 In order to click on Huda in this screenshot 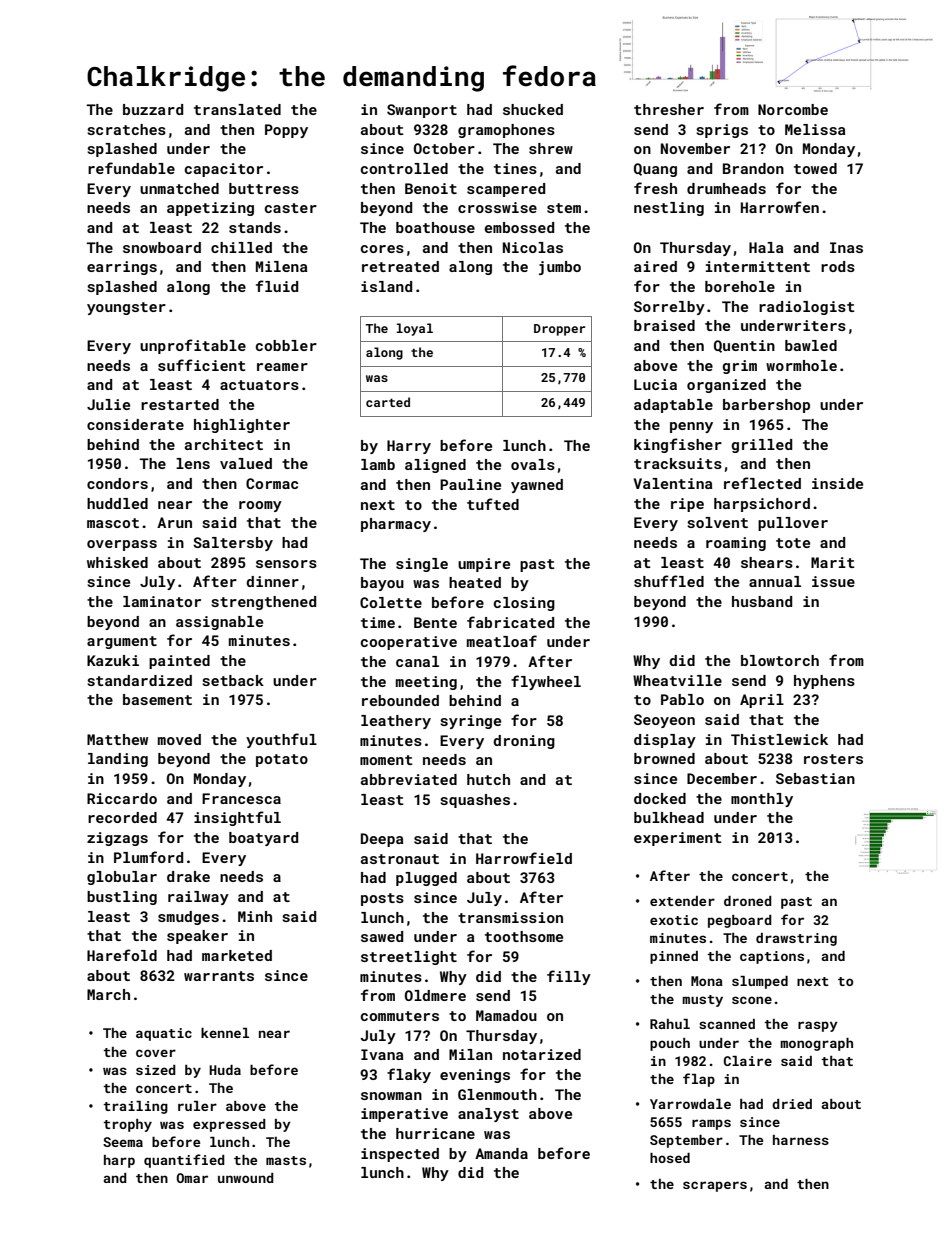, I will do `click(225, 1070)`.
